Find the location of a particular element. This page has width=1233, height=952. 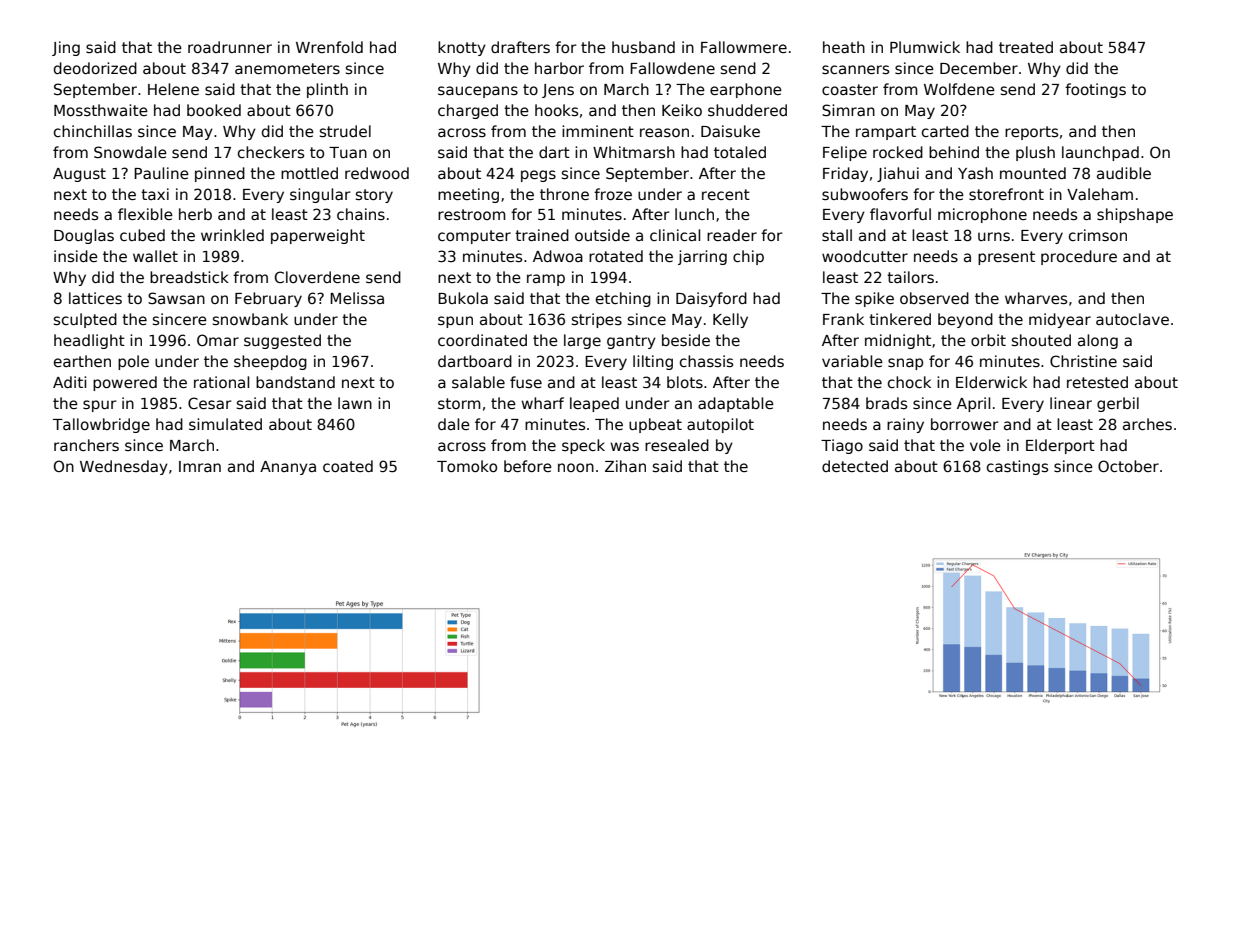

wharves is located at coordinates (1036, 298).
